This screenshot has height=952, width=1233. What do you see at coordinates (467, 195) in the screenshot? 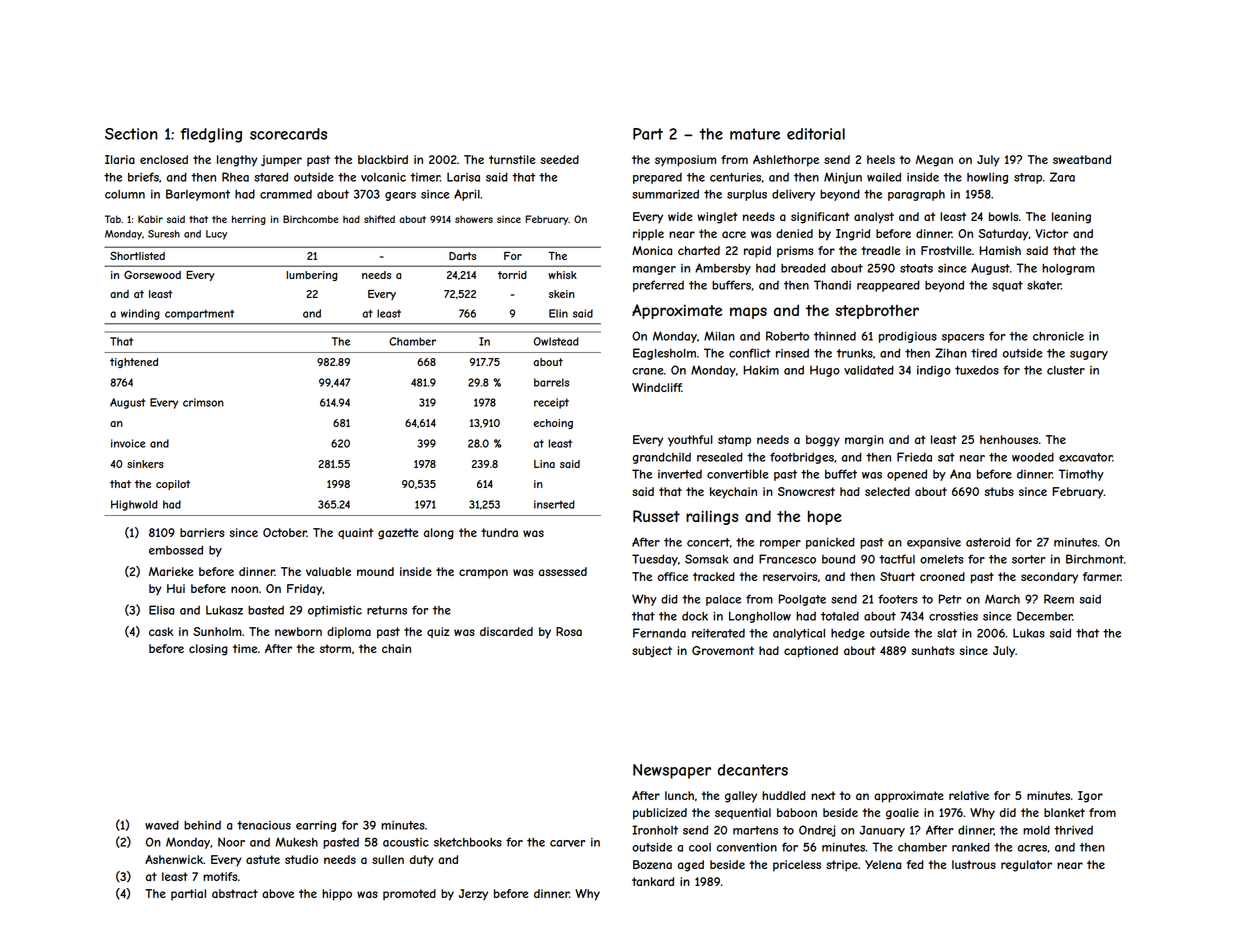
I see `April` at bounding box center [467, 195].
